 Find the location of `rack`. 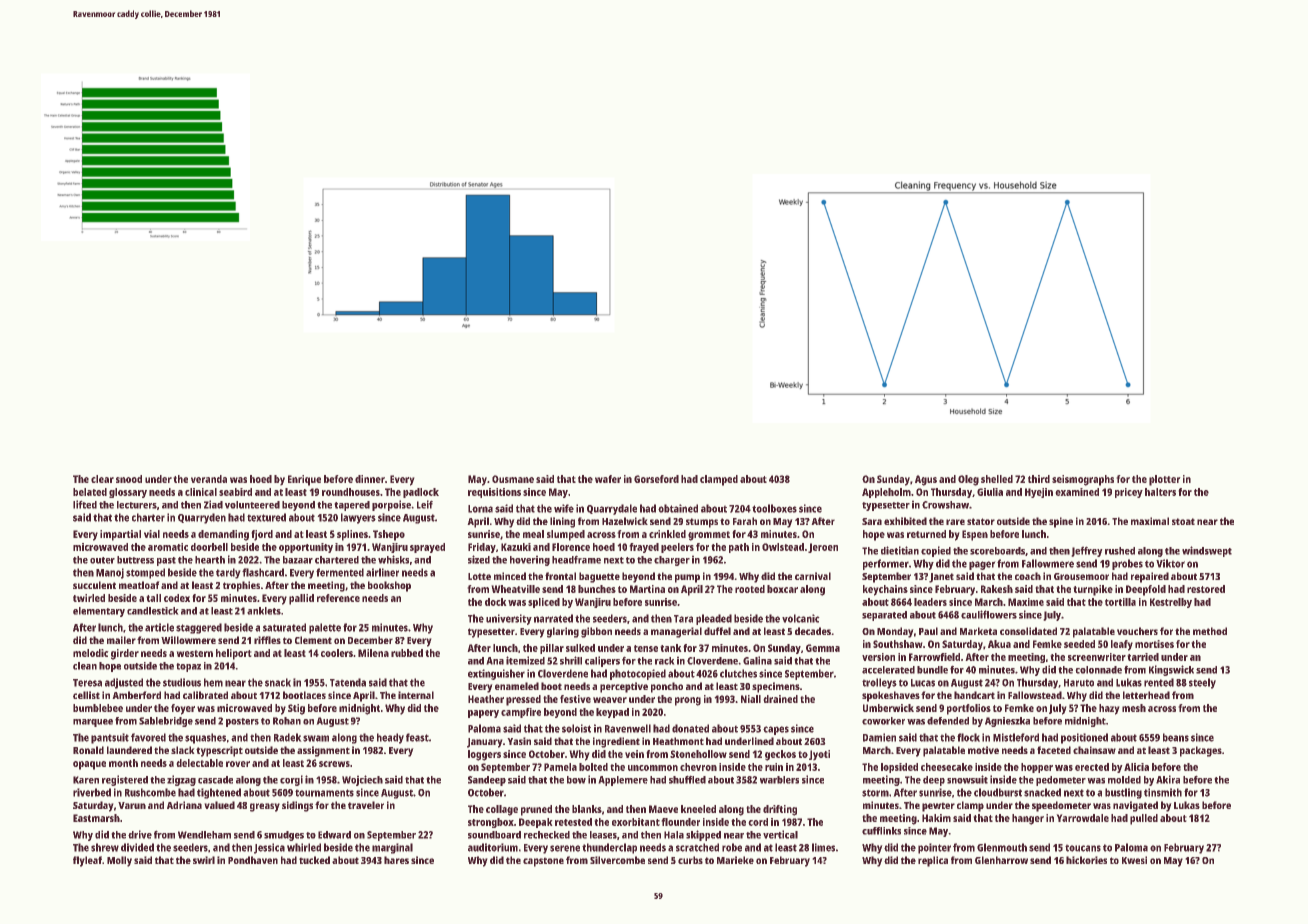

rack is located at coordinates (665, 661).
